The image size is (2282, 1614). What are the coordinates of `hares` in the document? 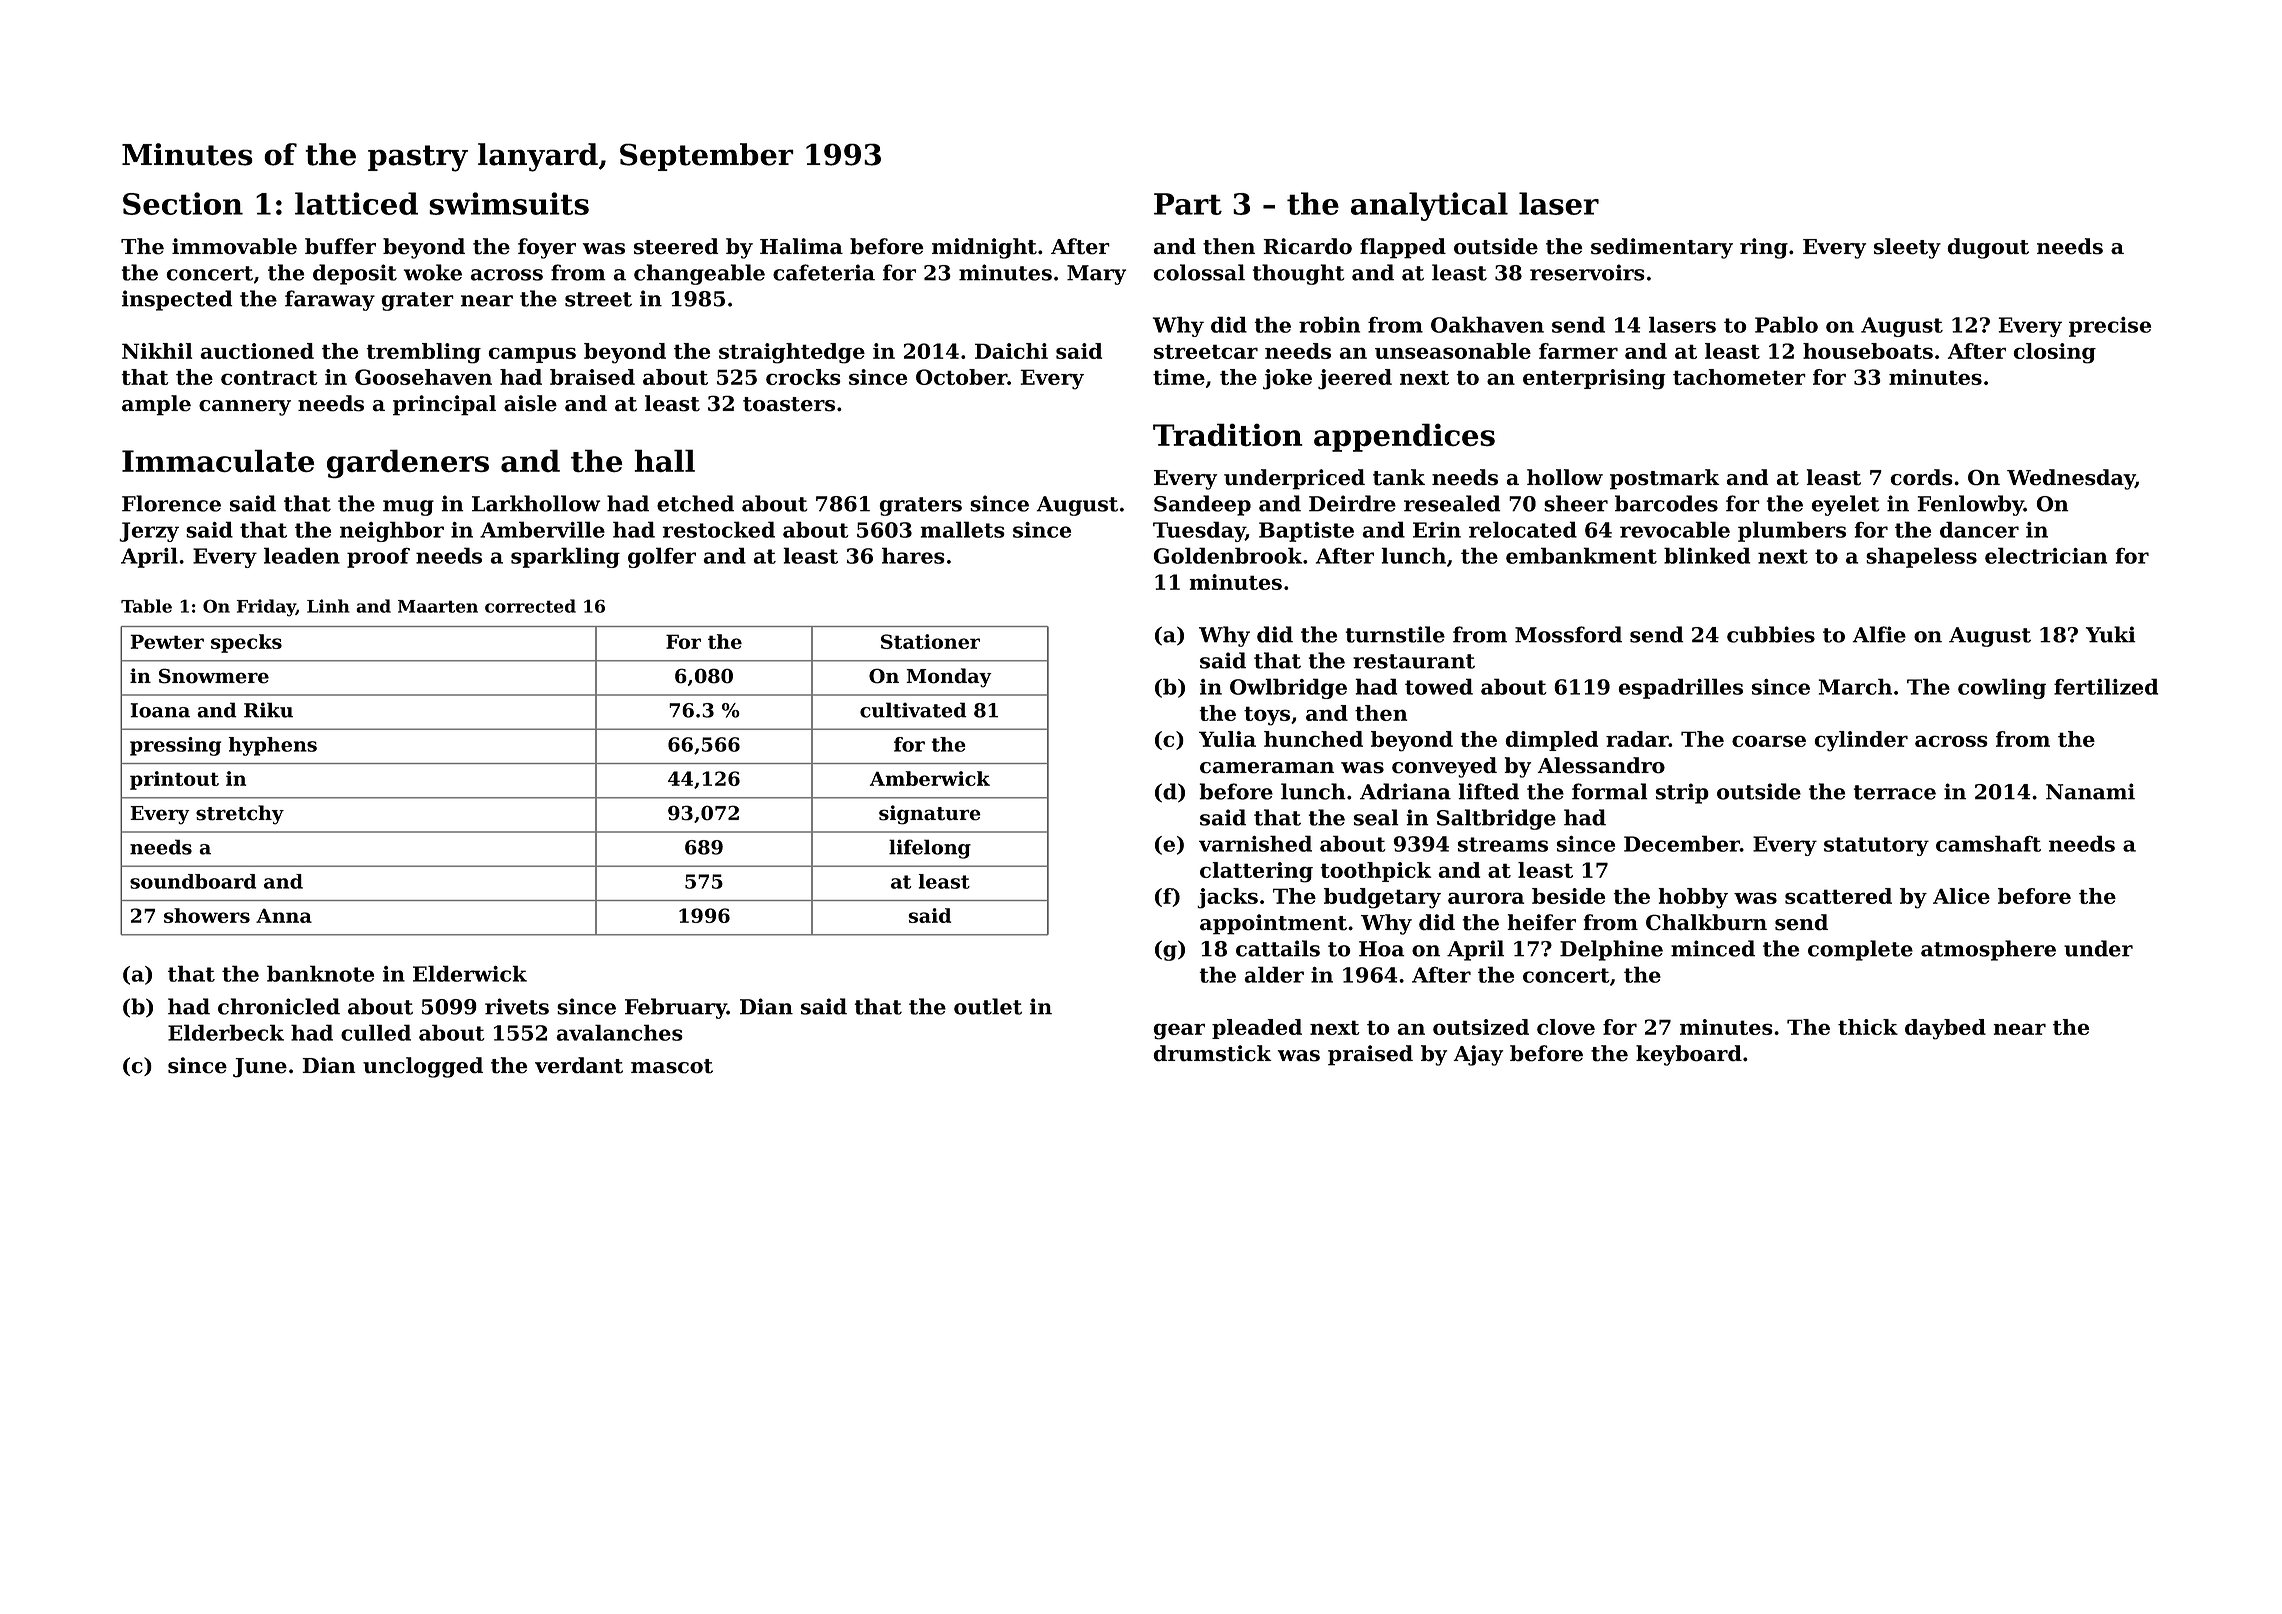 It's located at (913, 555).
